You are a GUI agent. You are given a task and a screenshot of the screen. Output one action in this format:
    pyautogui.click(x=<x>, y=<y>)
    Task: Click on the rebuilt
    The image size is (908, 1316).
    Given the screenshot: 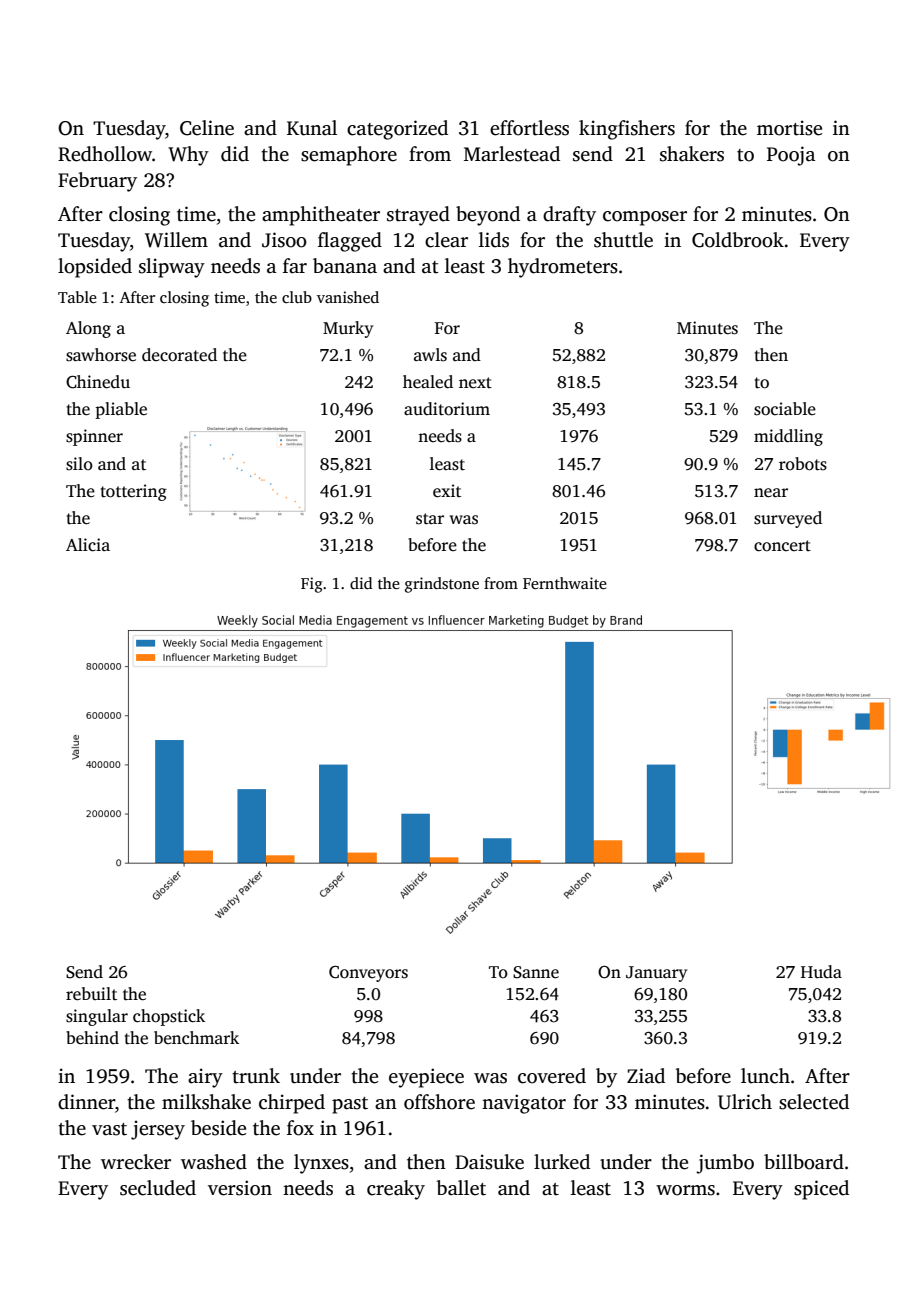 What is the action you would take?
    pyautogui.click(x=91, y=994)
